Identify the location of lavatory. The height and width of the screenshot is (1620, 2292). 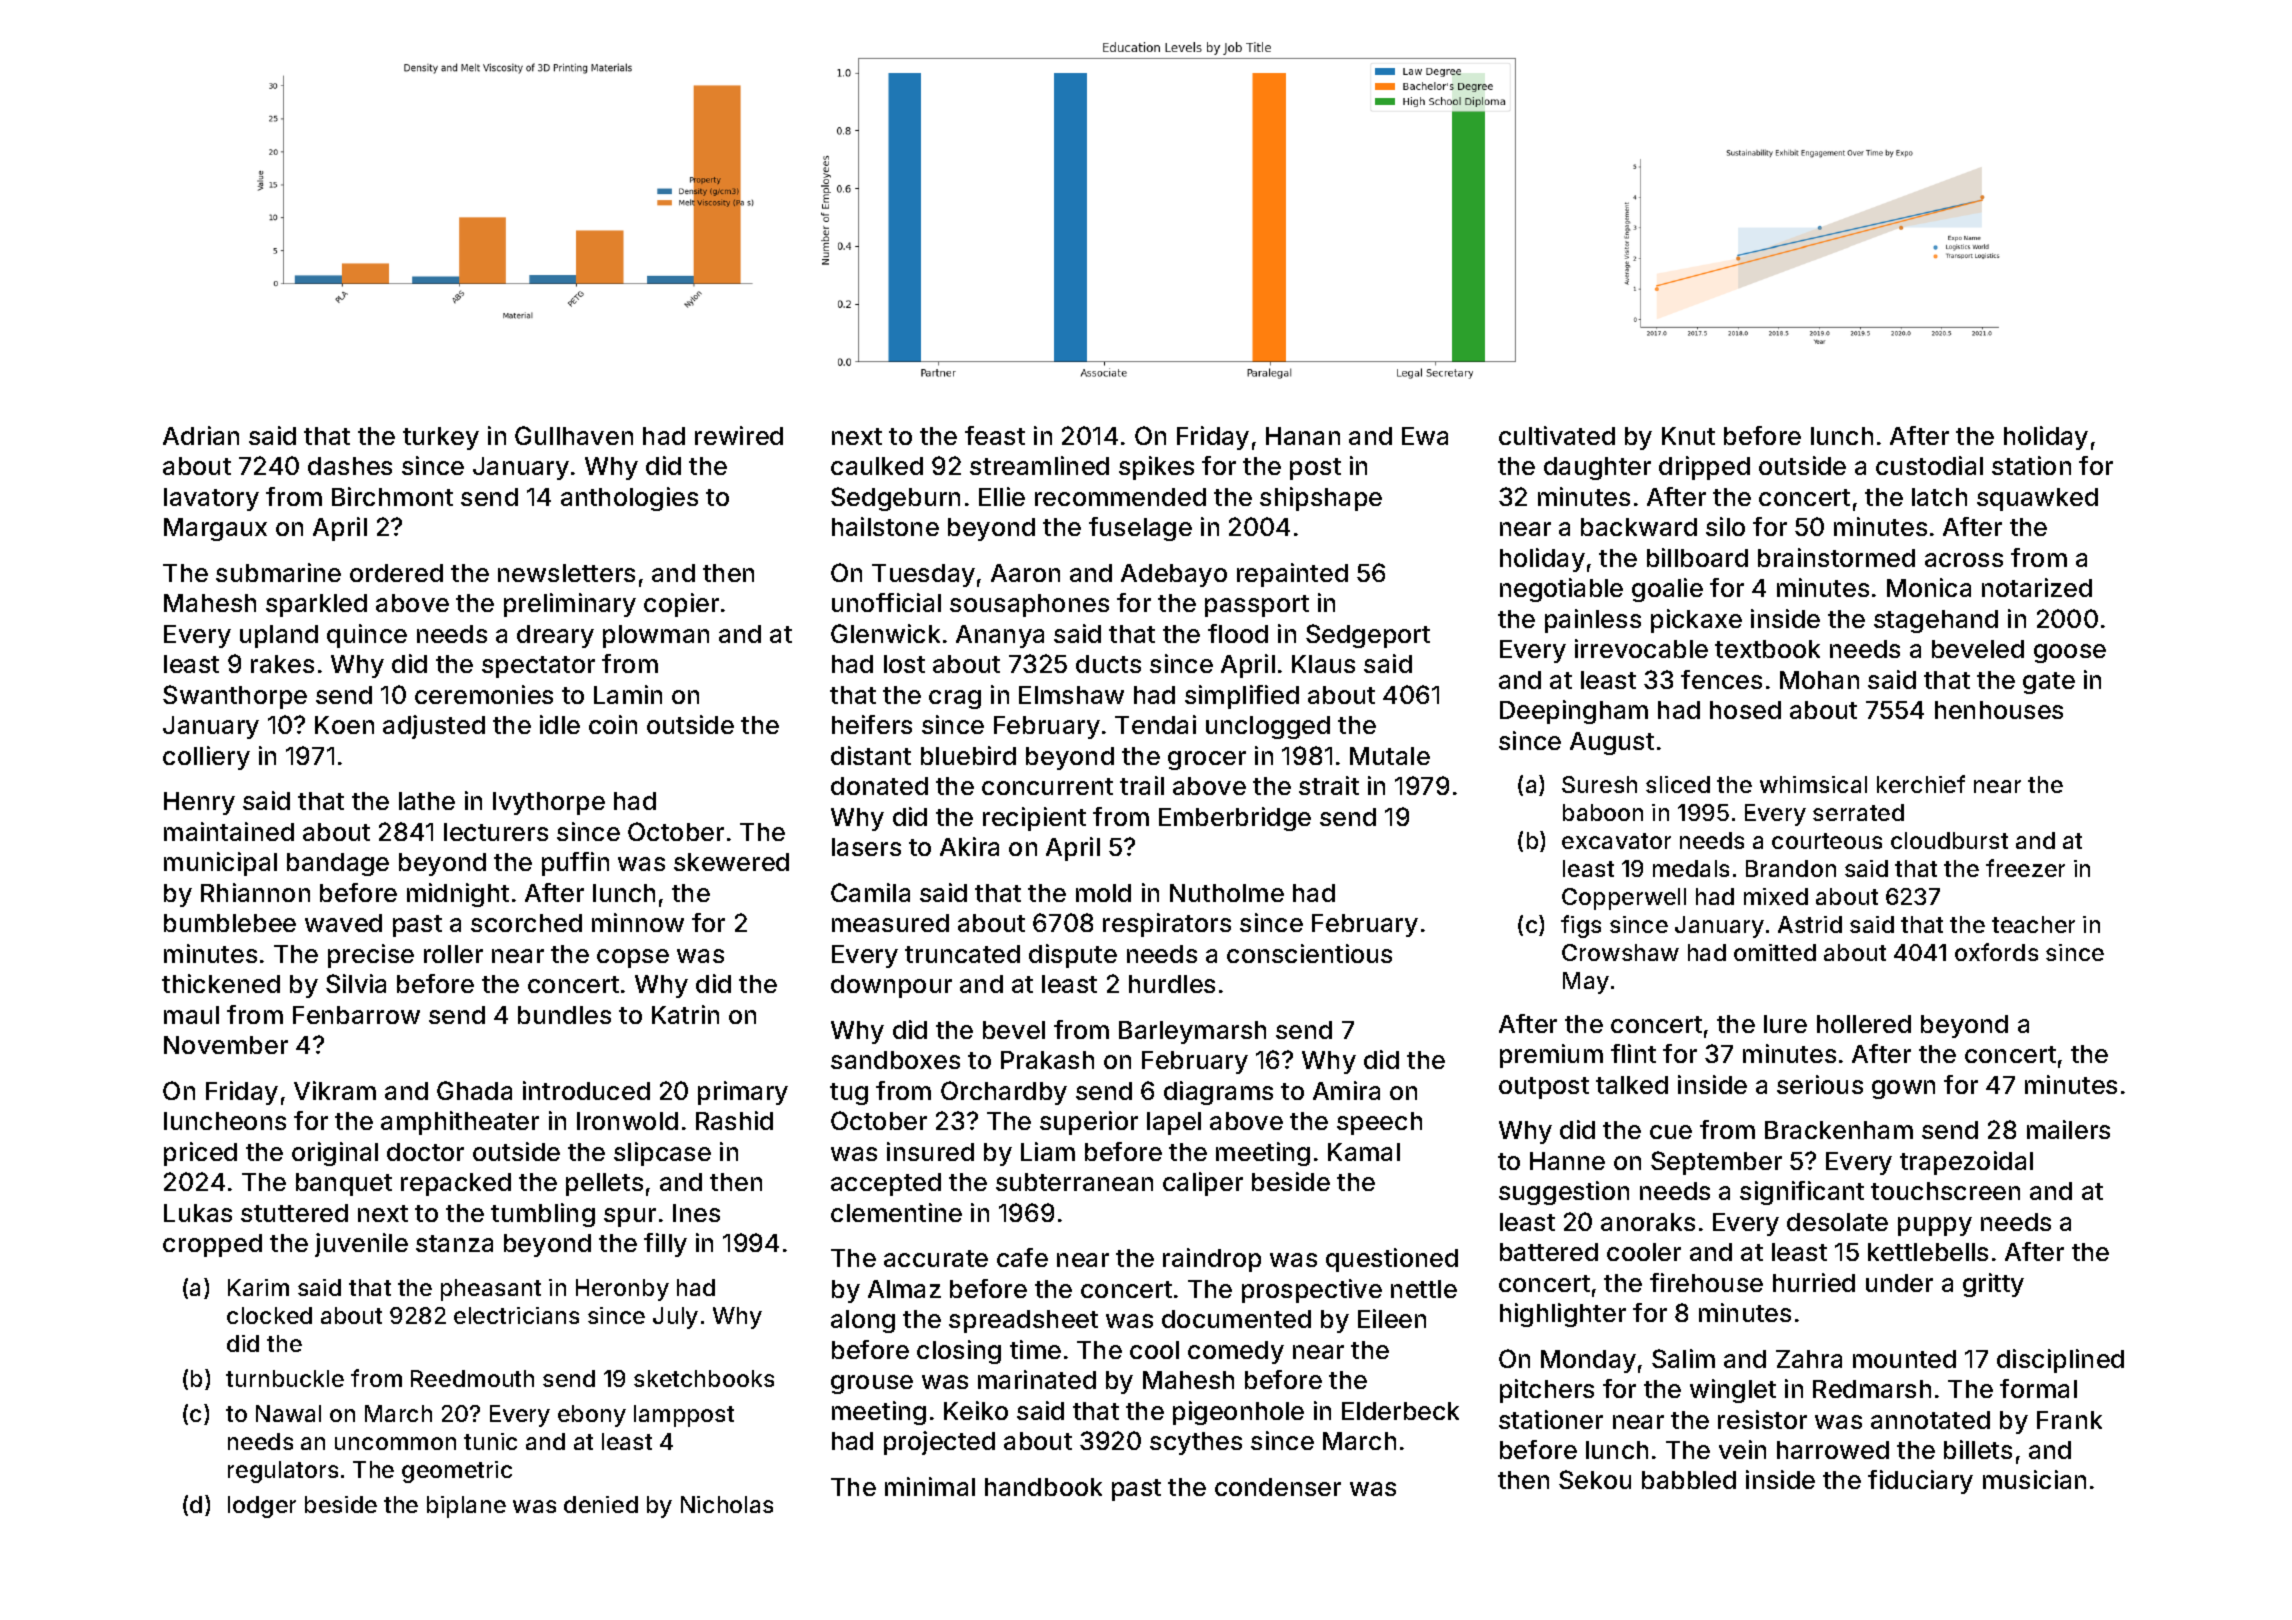
(211, 499).
